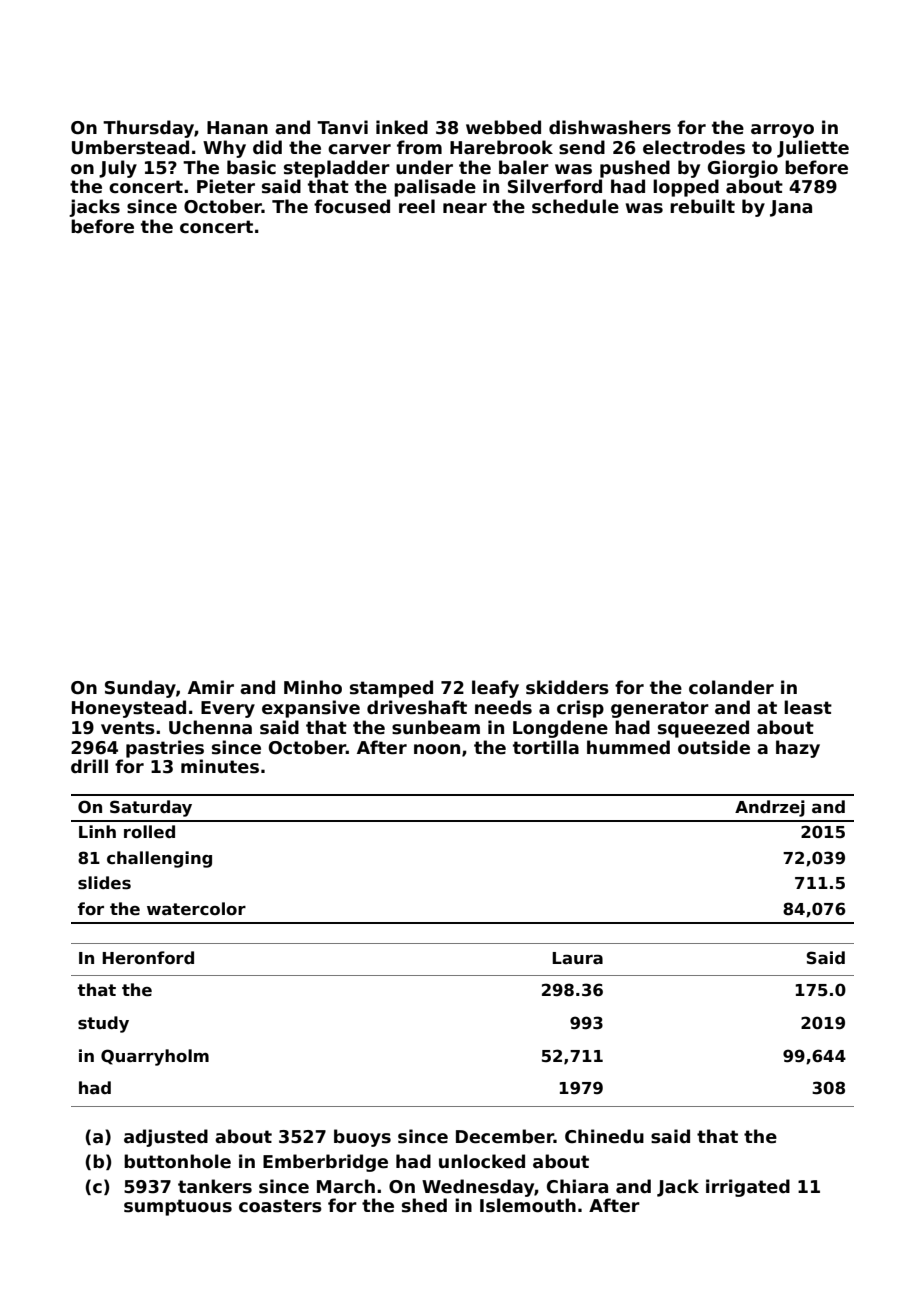 This image has width=924, height=1308. Describe the element at coordinates (702, 206) in the image. I see `rebuilt` at that location.
